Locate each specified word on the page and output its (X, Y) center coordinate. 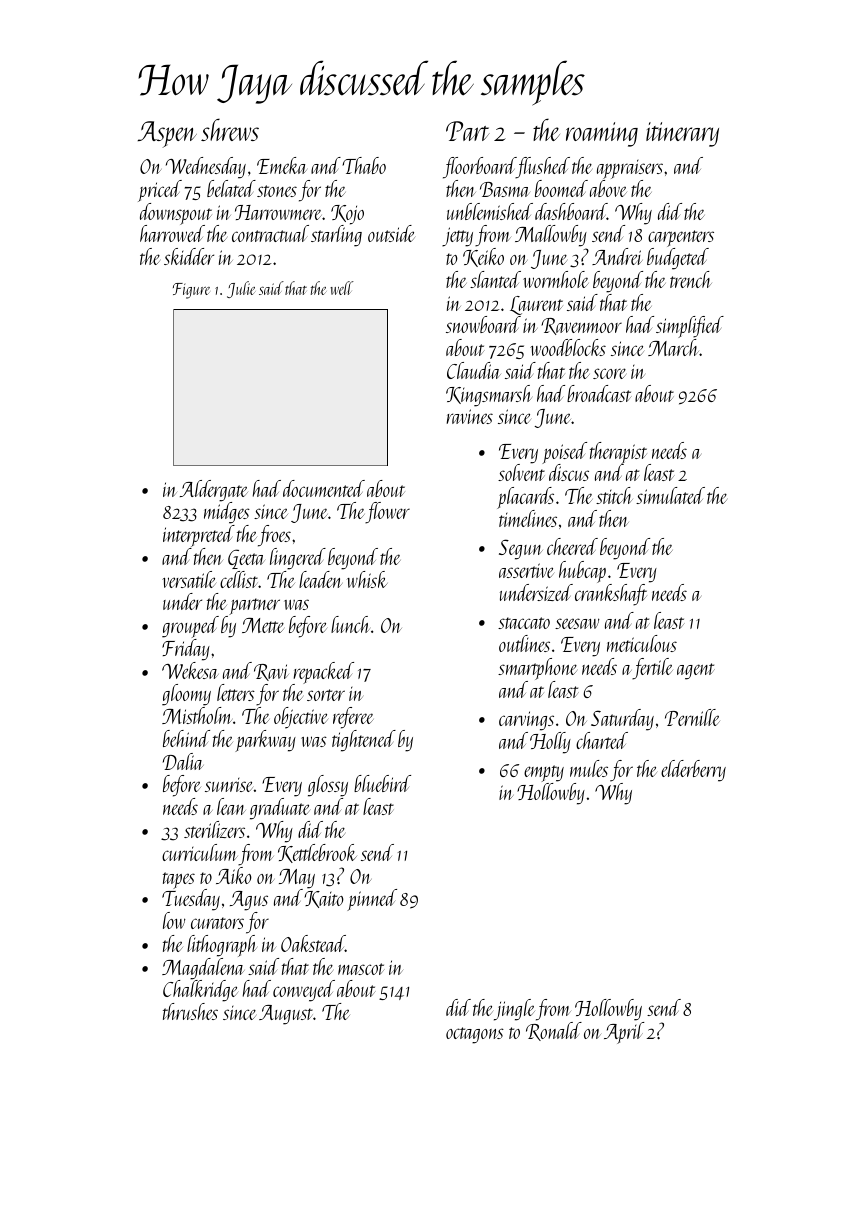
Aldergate (214, 491)
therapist (620, 453)
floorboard (479, 168)
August (286, 1015)
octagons (475, 1035)
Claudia (474, 370)
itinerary (682, 134)
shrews (230, 129)
